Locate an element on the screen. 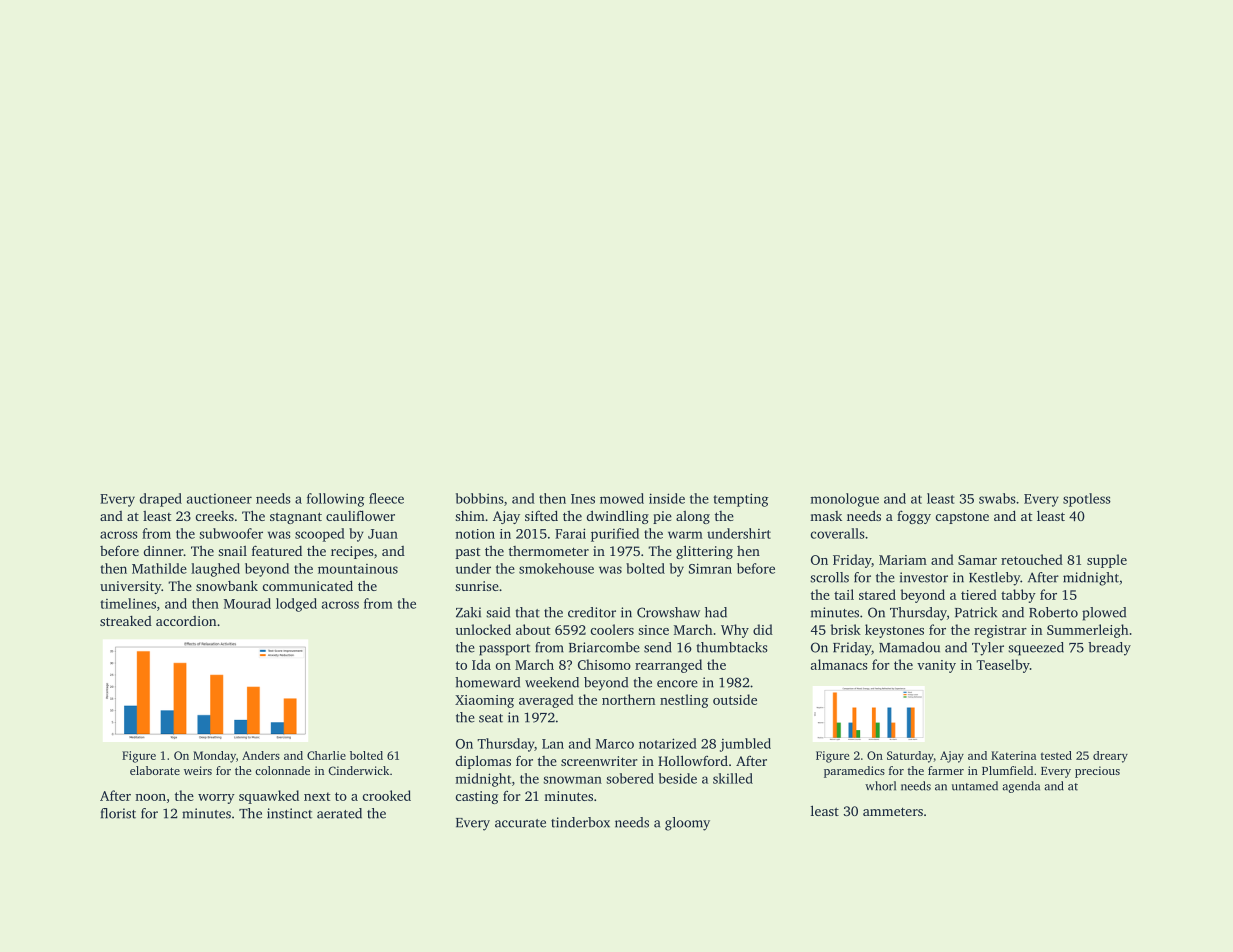 Image resolution: width=1233 pixels, height=952 pixels. beside is located at coordinates (678, 778).
